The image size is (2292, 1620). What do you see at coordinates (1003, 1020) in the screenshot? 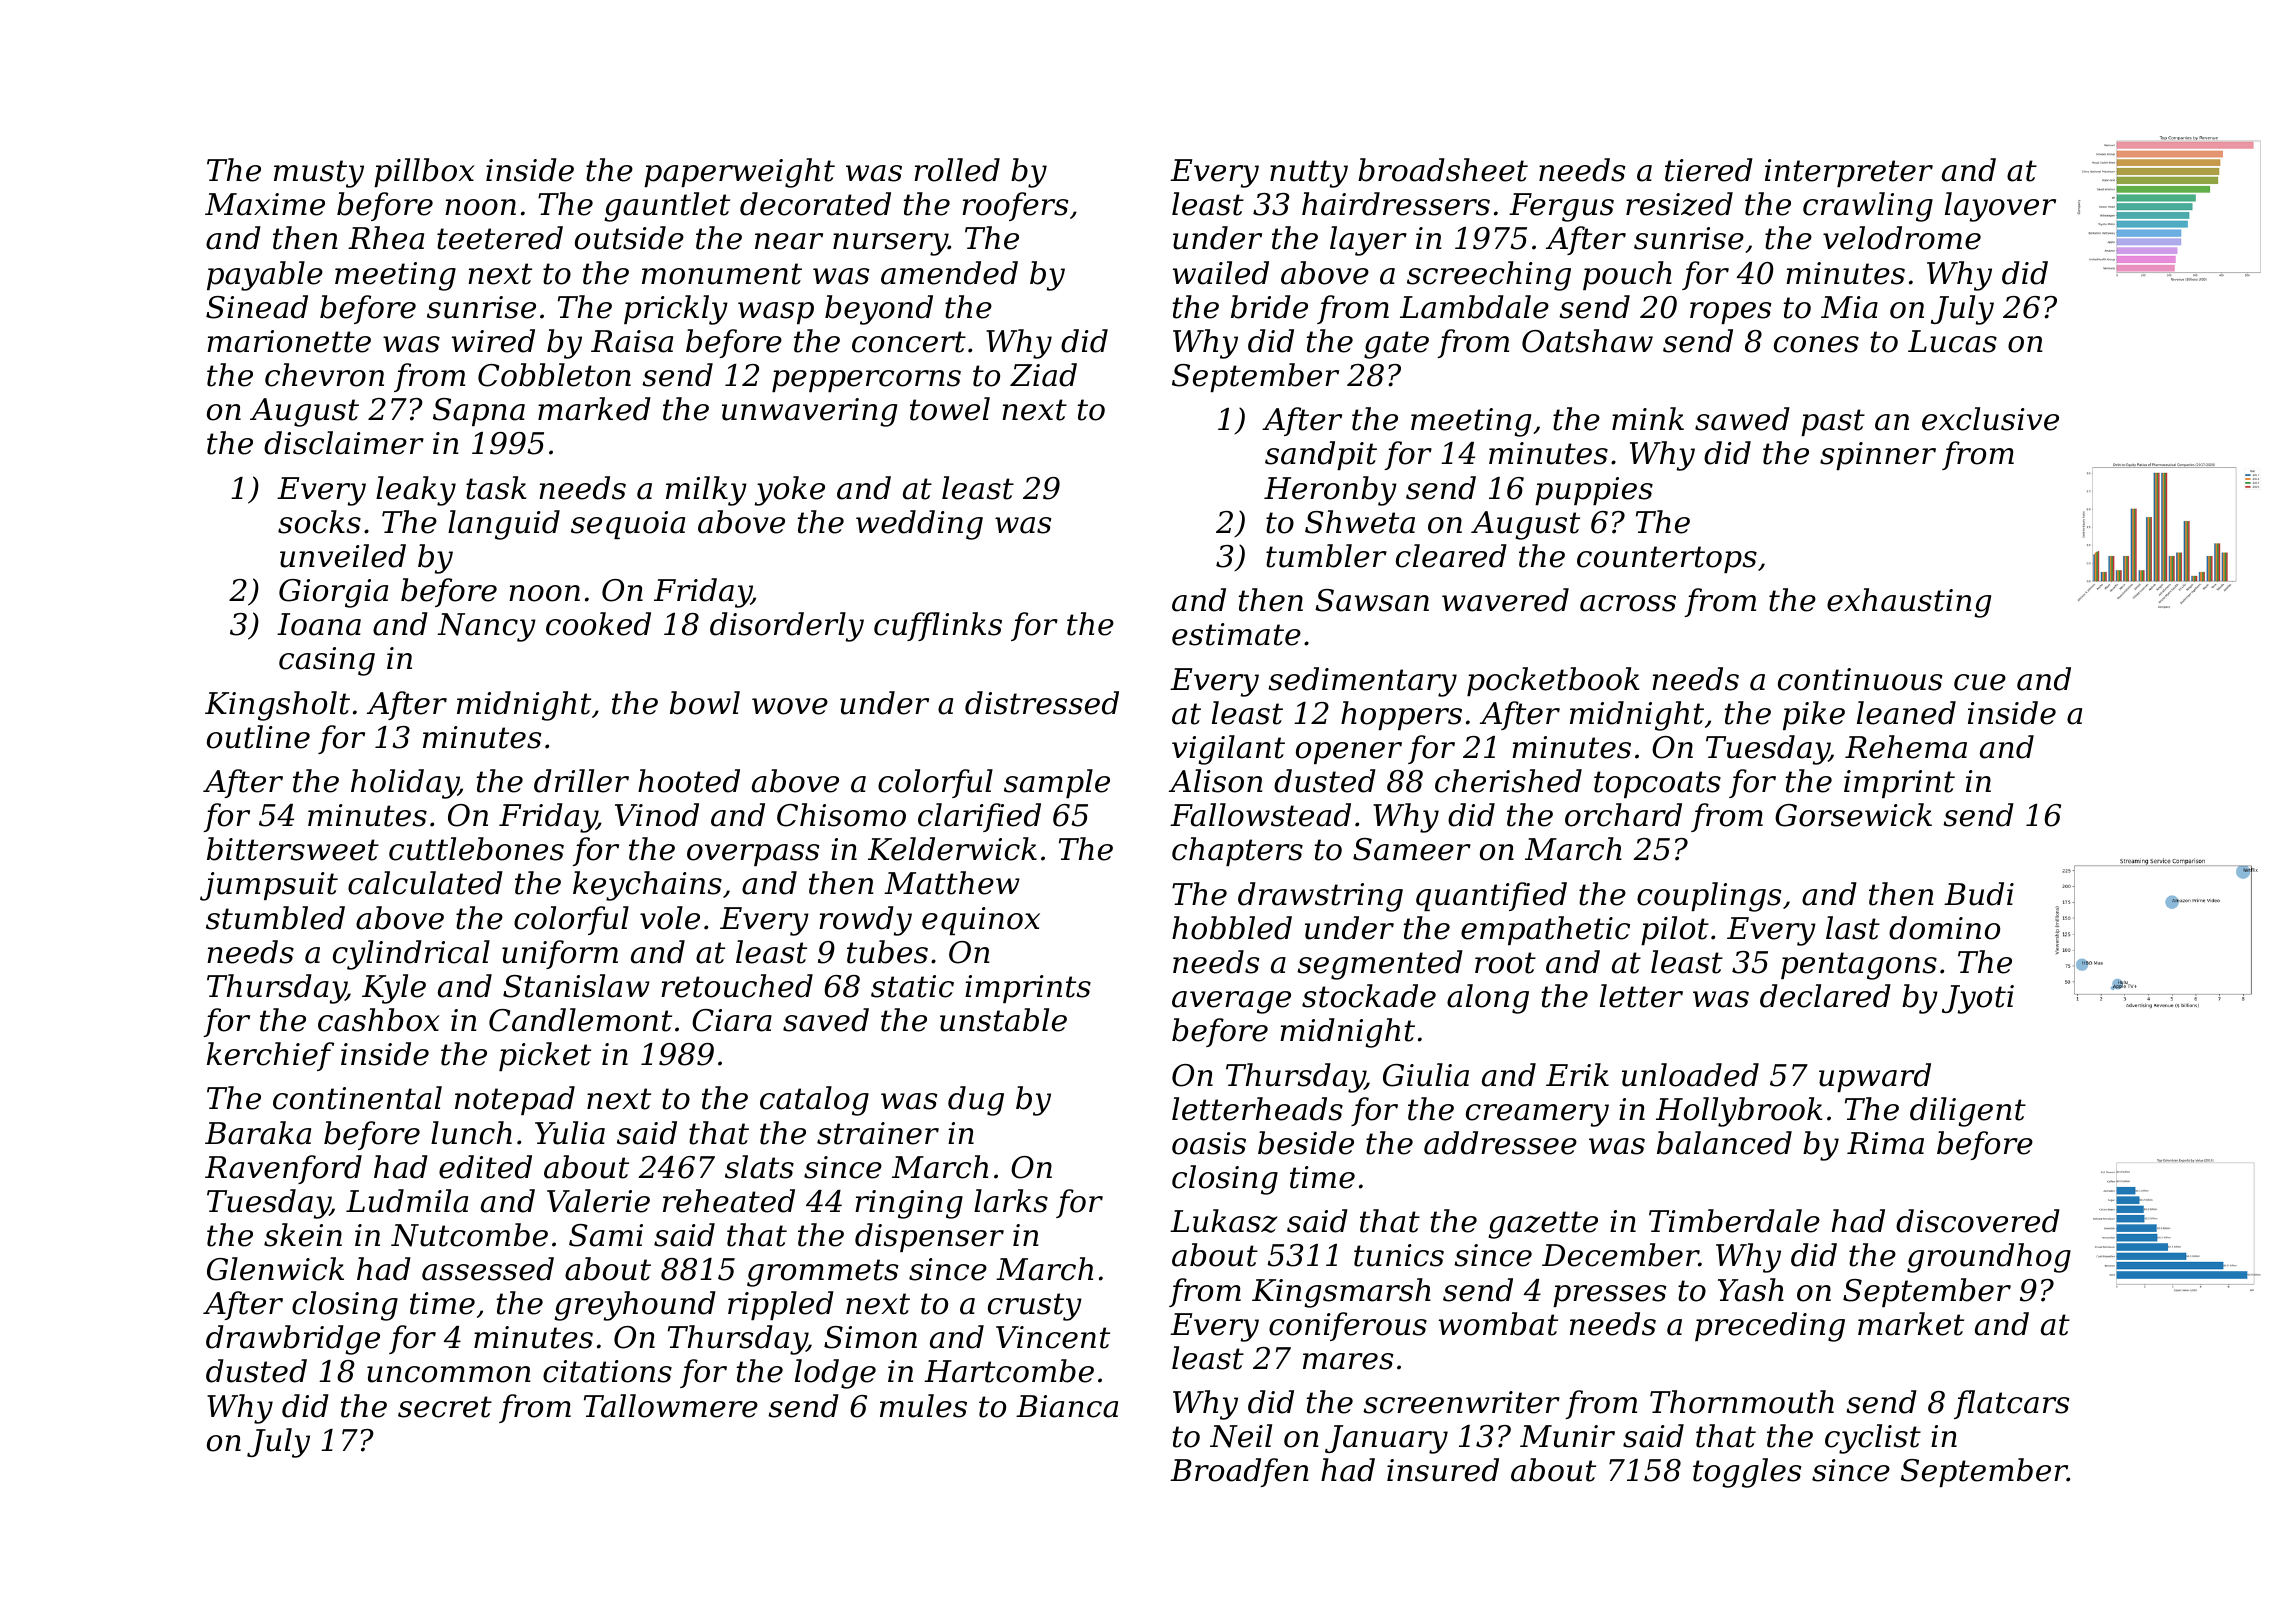
I see `unstable` at bounding box center [1003, 1020].
